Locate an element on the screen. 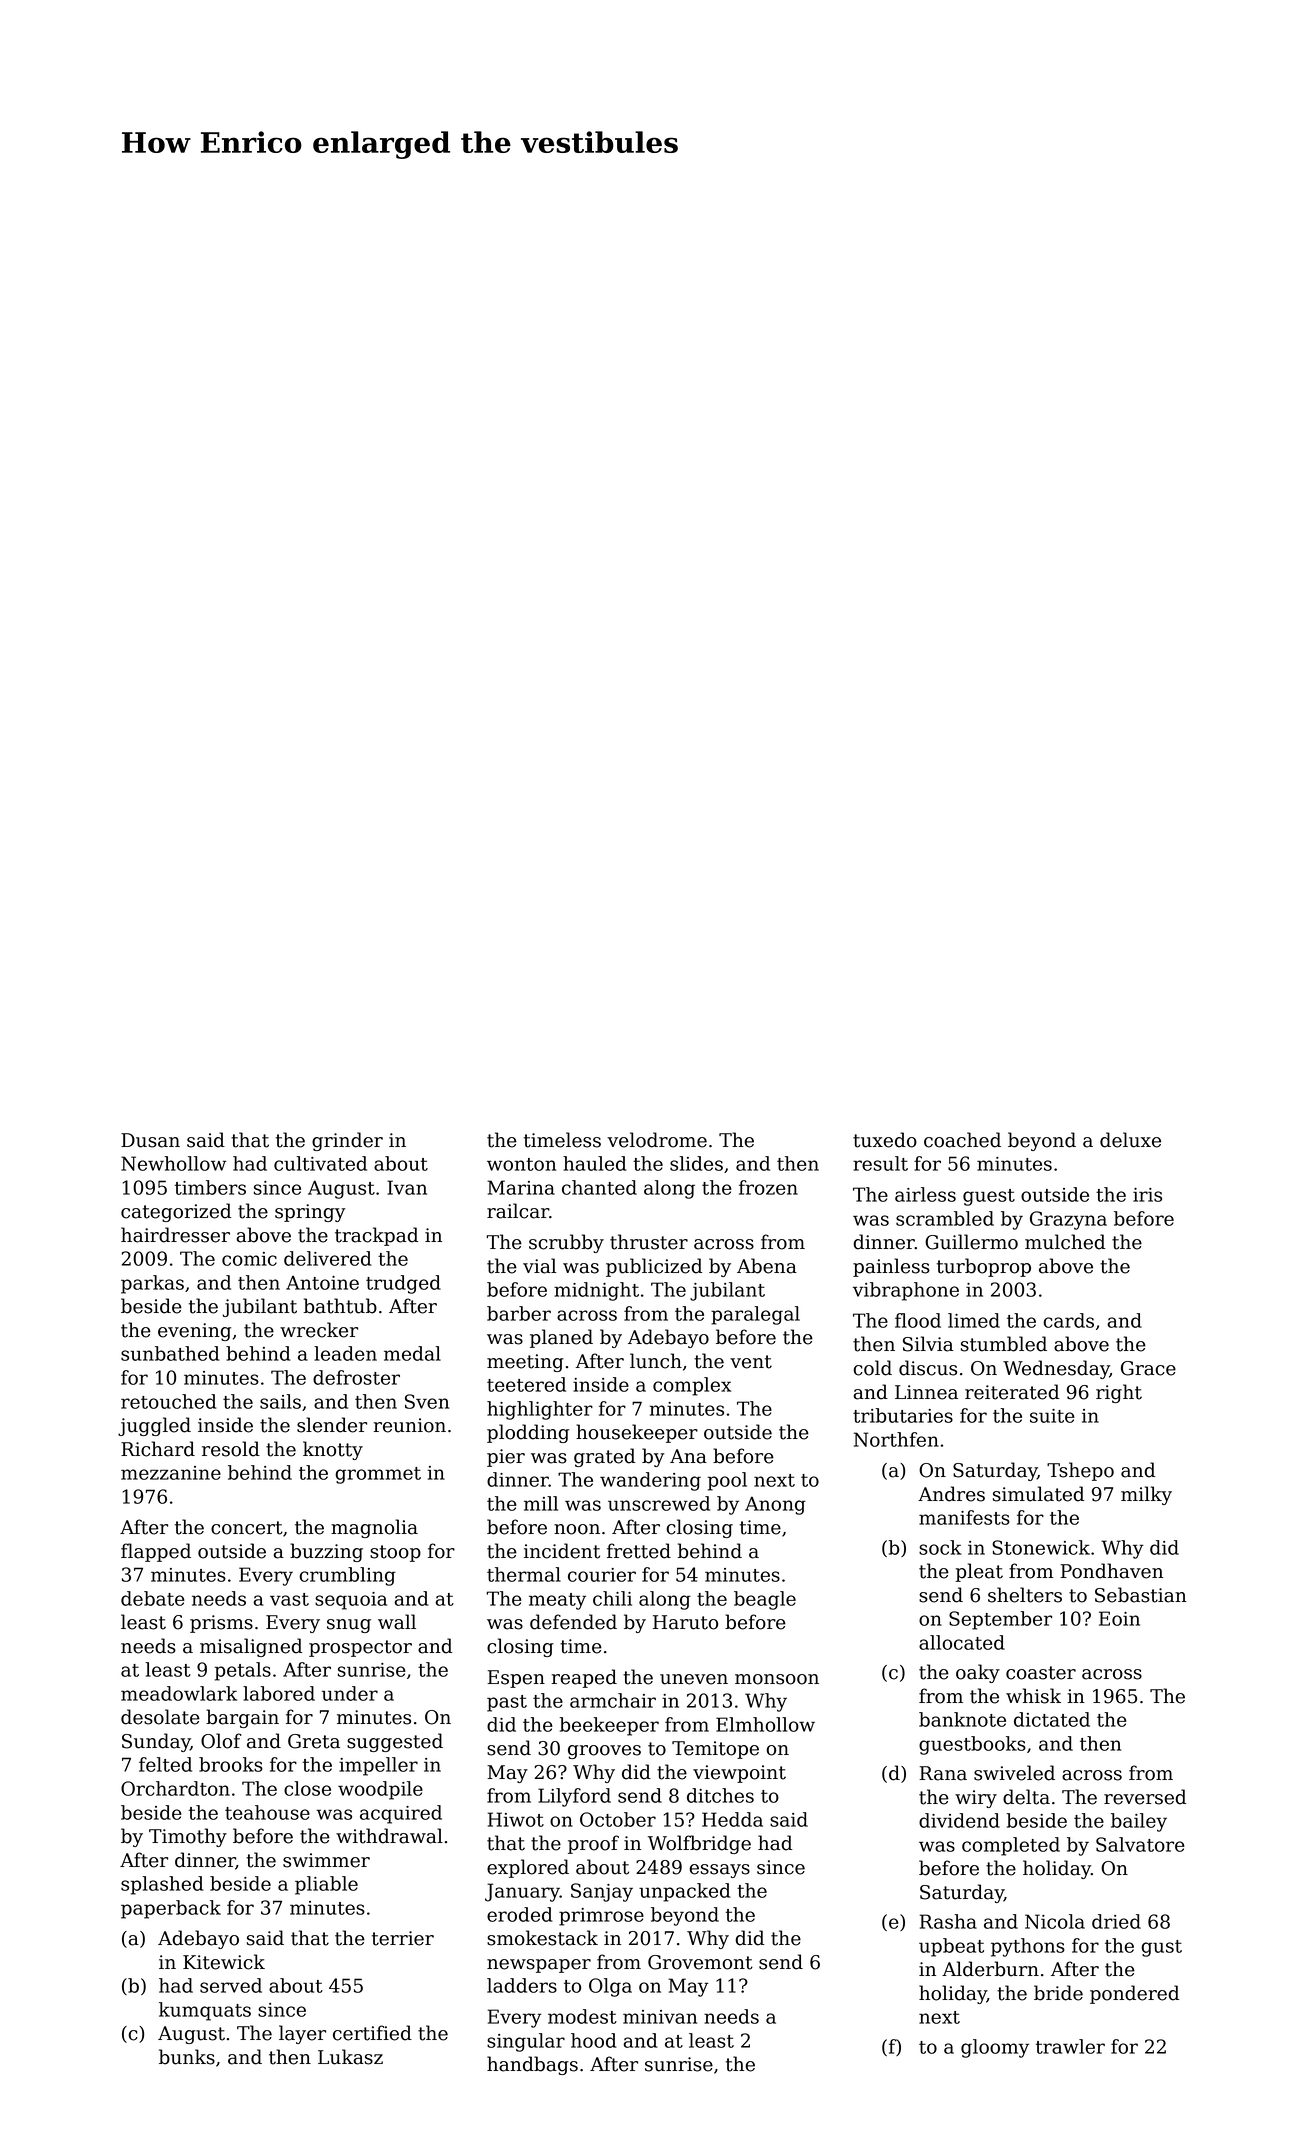 The width and height of the screenshot is (1309, 2155). reaped is located at coordinates (584, 1678).
